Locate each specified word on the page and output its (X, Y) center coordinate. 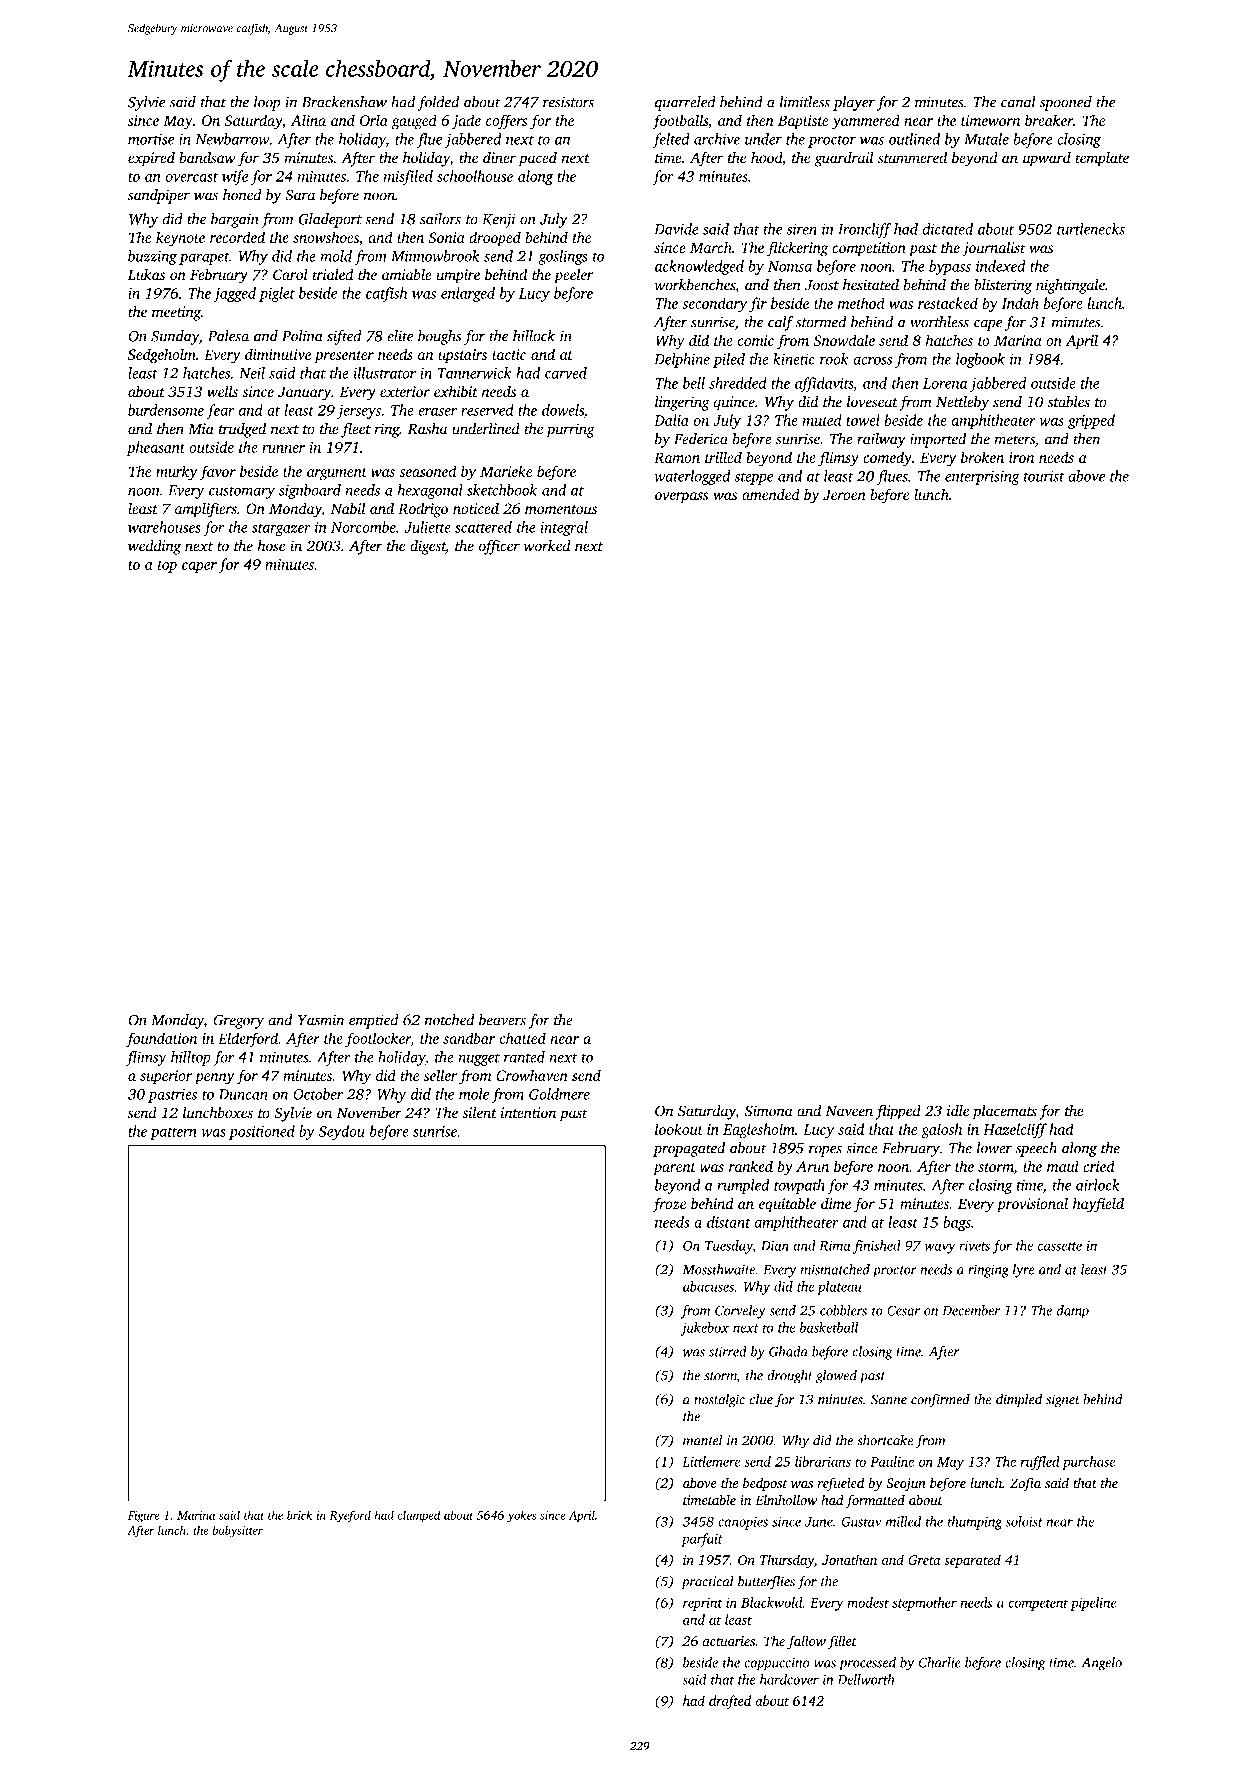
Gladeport (330, 220)
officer (499, 547)
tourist (1044, 476)
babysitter (237, 1531)
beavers (502, 1020)
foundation (161, 1039)
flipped (898, 1112)
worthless (939, 322)
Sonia (447, 237)
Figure (144, 1517)
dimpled (1019, 1401)
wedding (154, 547)
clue (761, 1399)
